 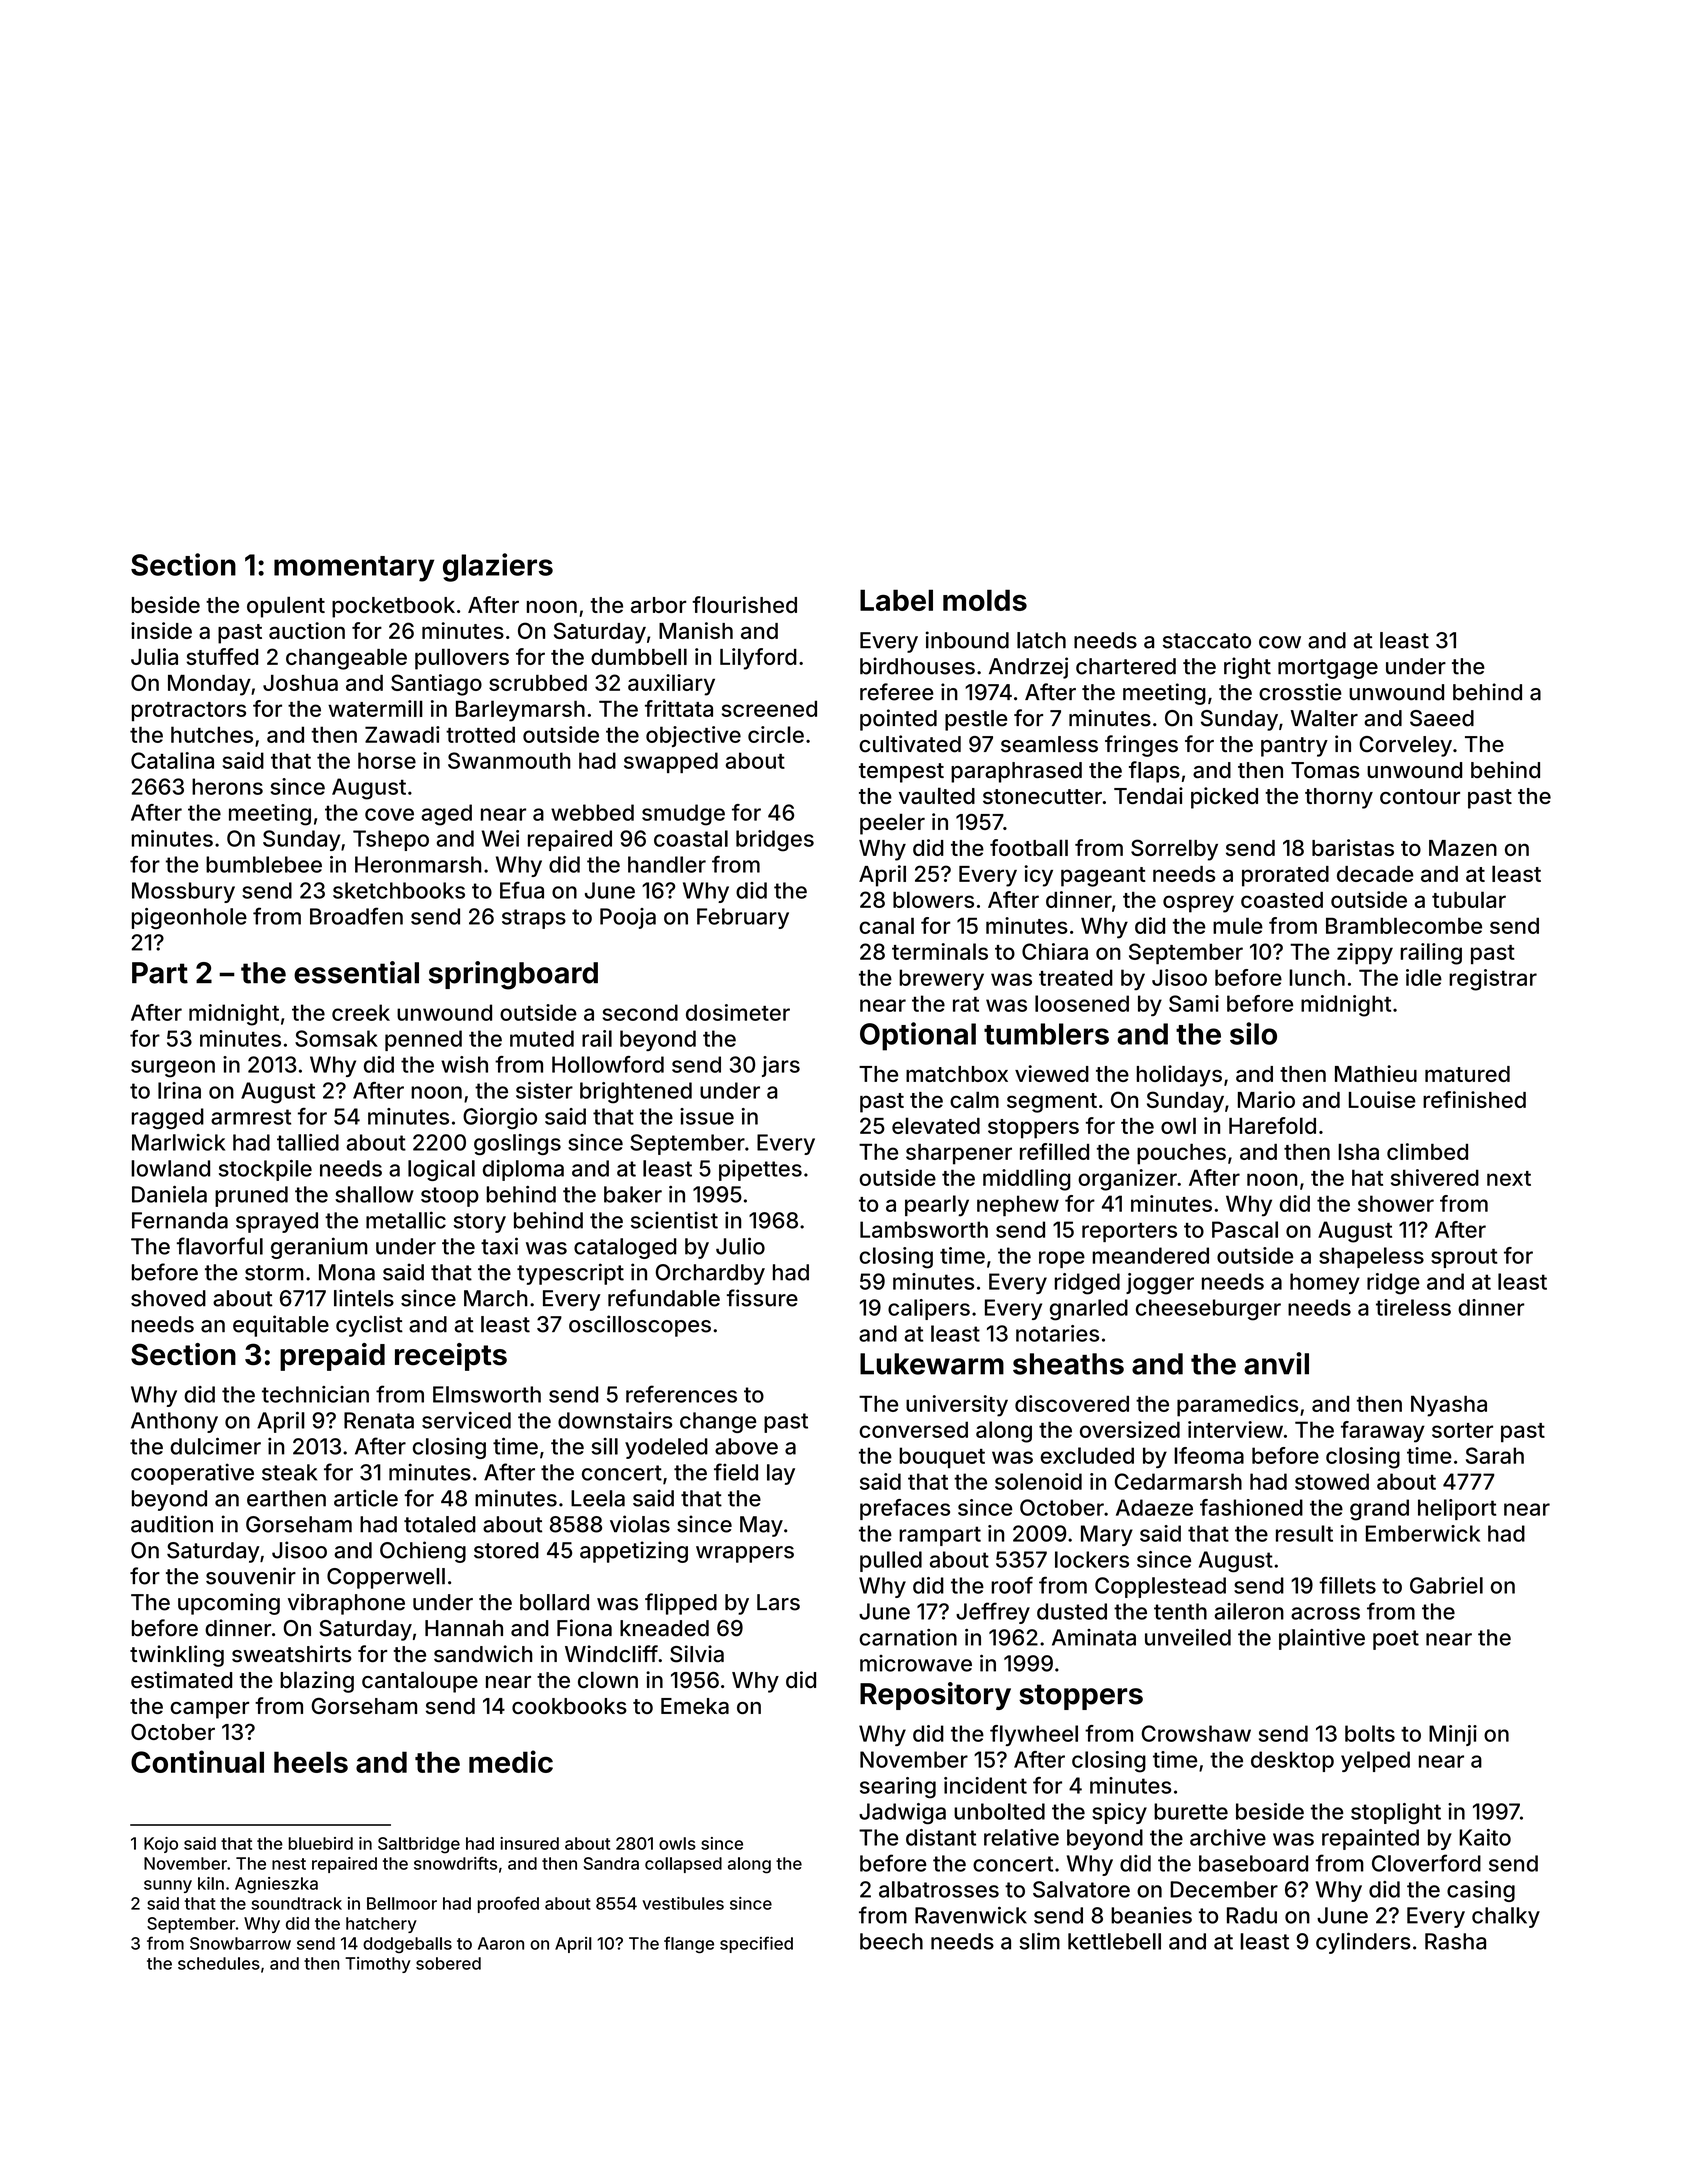 What do you see at coordinates (744, 604) in the screenshot?
I see `flourished` at bounding box center [744, 604].
